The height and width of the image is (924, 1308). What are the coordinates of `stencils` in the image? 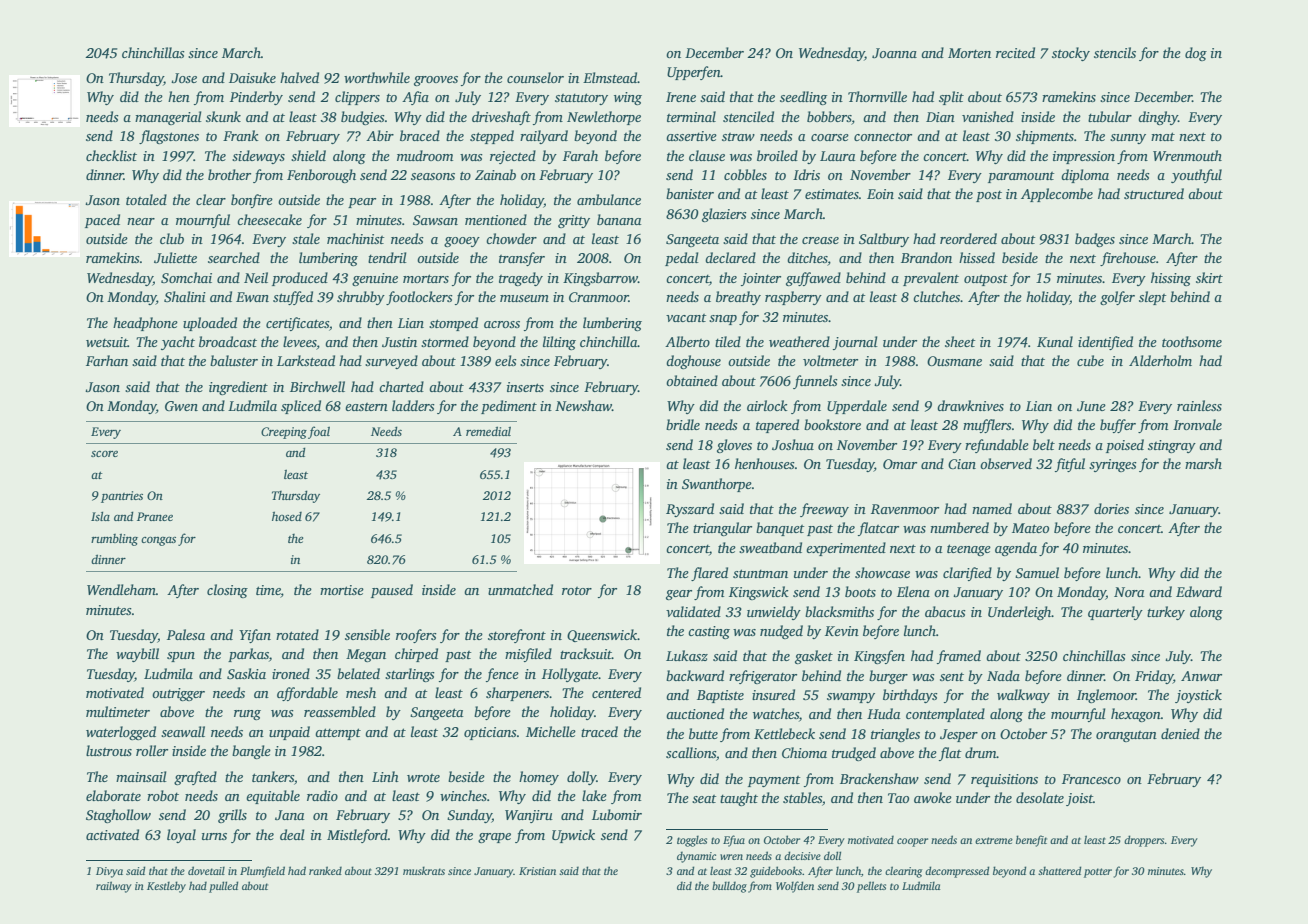 It's located at (1115, 52).
